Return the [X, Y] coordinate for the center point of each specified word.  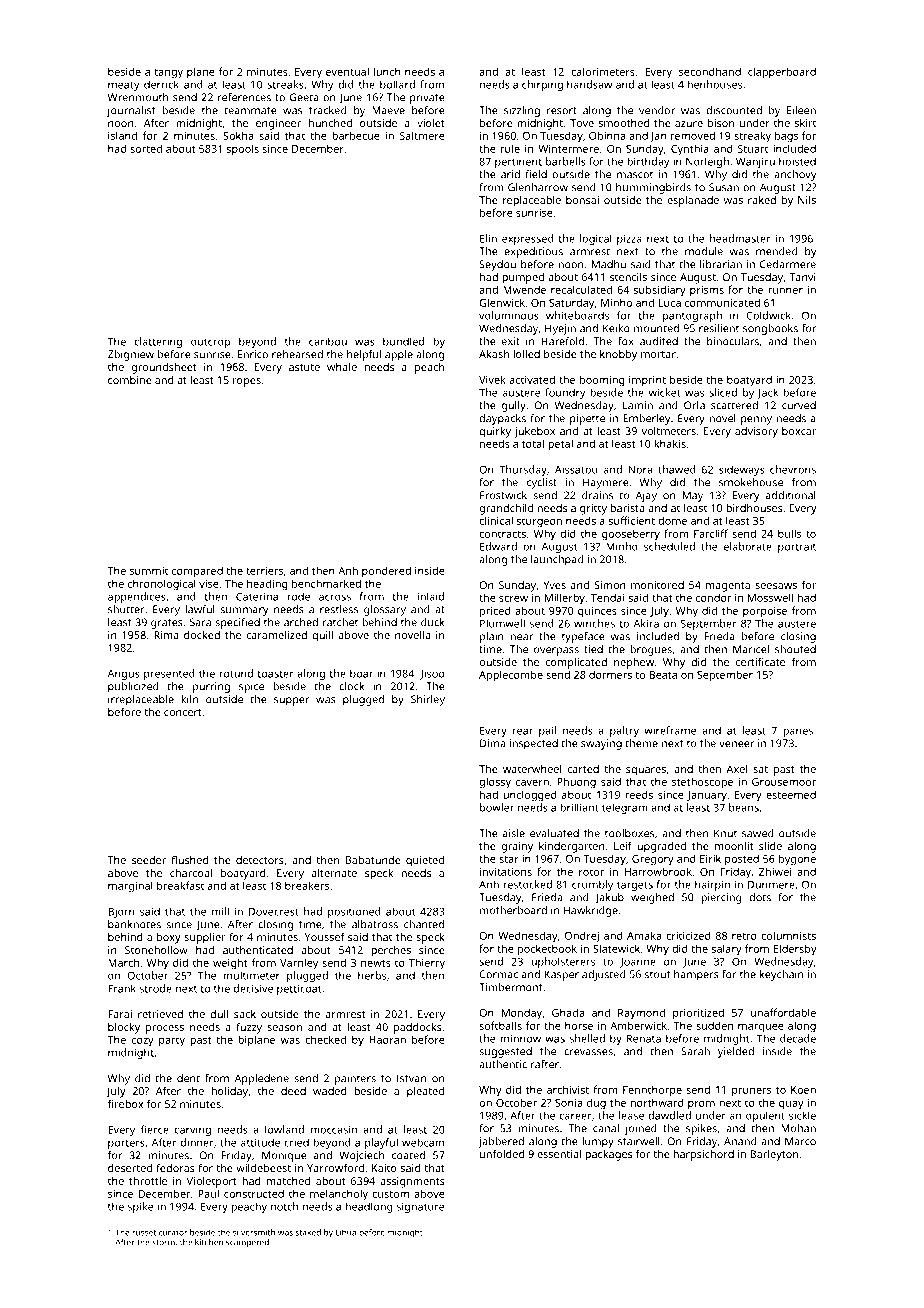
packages [608, 1155]
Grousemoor [784, 782]
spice [251, 687]
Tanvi [802, 277]
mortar [658, 354]
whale [342, 367]
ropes [247, 382]
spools [243, 149]
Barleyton [774, 1155]
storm [163, 1243]
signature [420, 1207]
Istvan [411, 1078]
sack [245, 1014]
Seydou [497, 265]
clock [351, 686]
